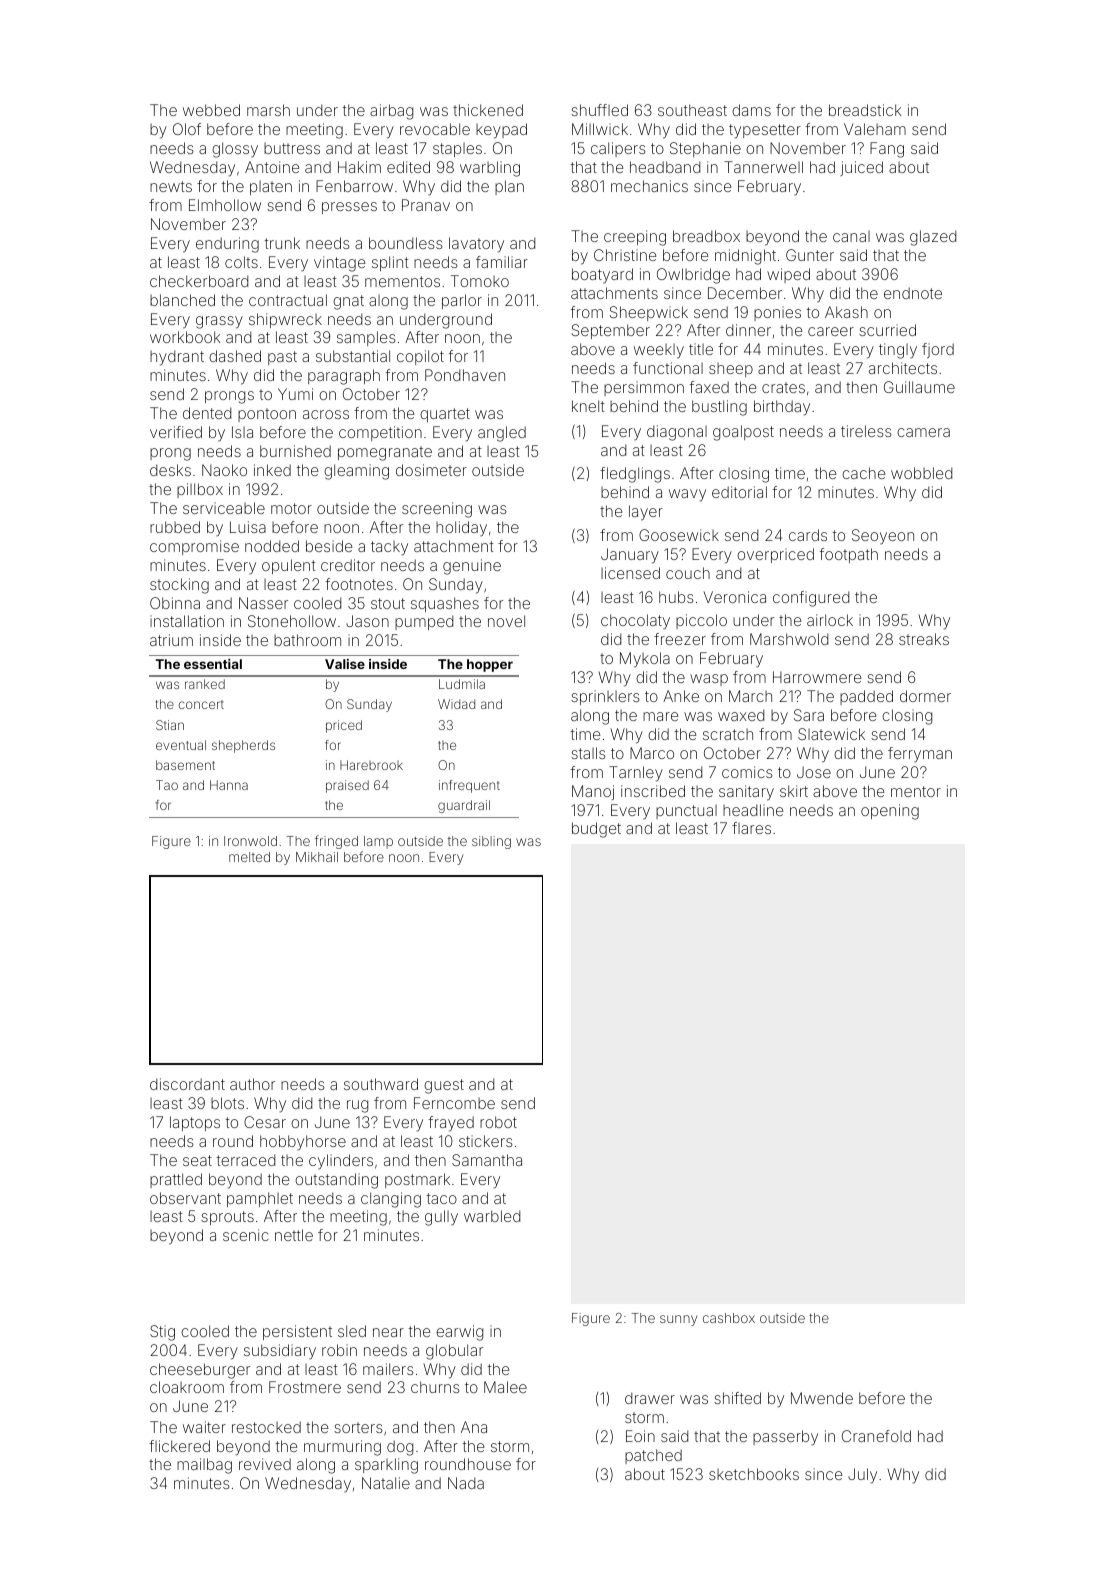 The image size is (1114, 1576). What do you see at coordinates (729, 1318) in the screenshot?
I see `cashbox` at bounding box center [729, 1318].
